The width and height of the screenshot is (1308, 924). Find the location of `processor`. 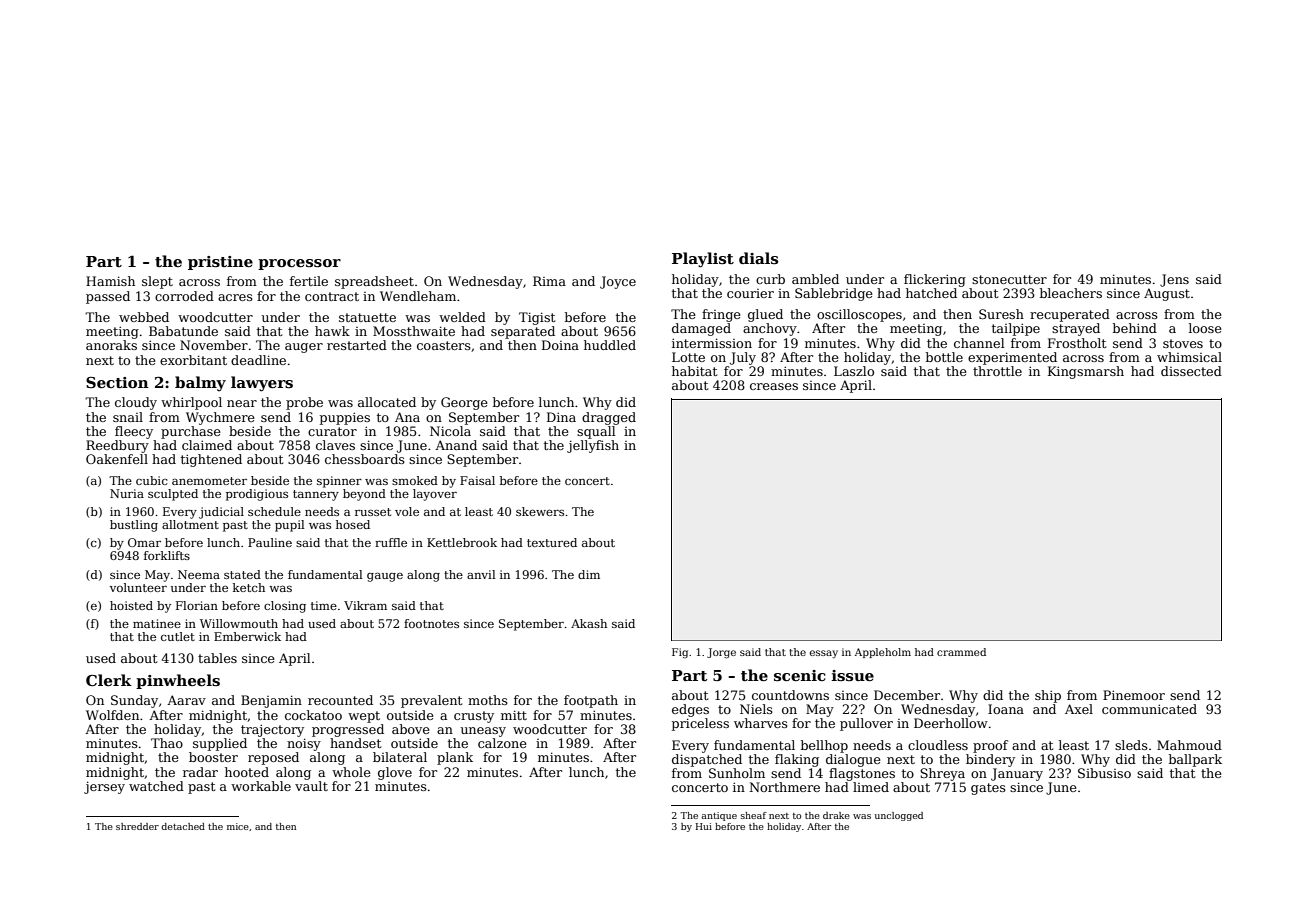

processor is located at coordinates (299, 264).
